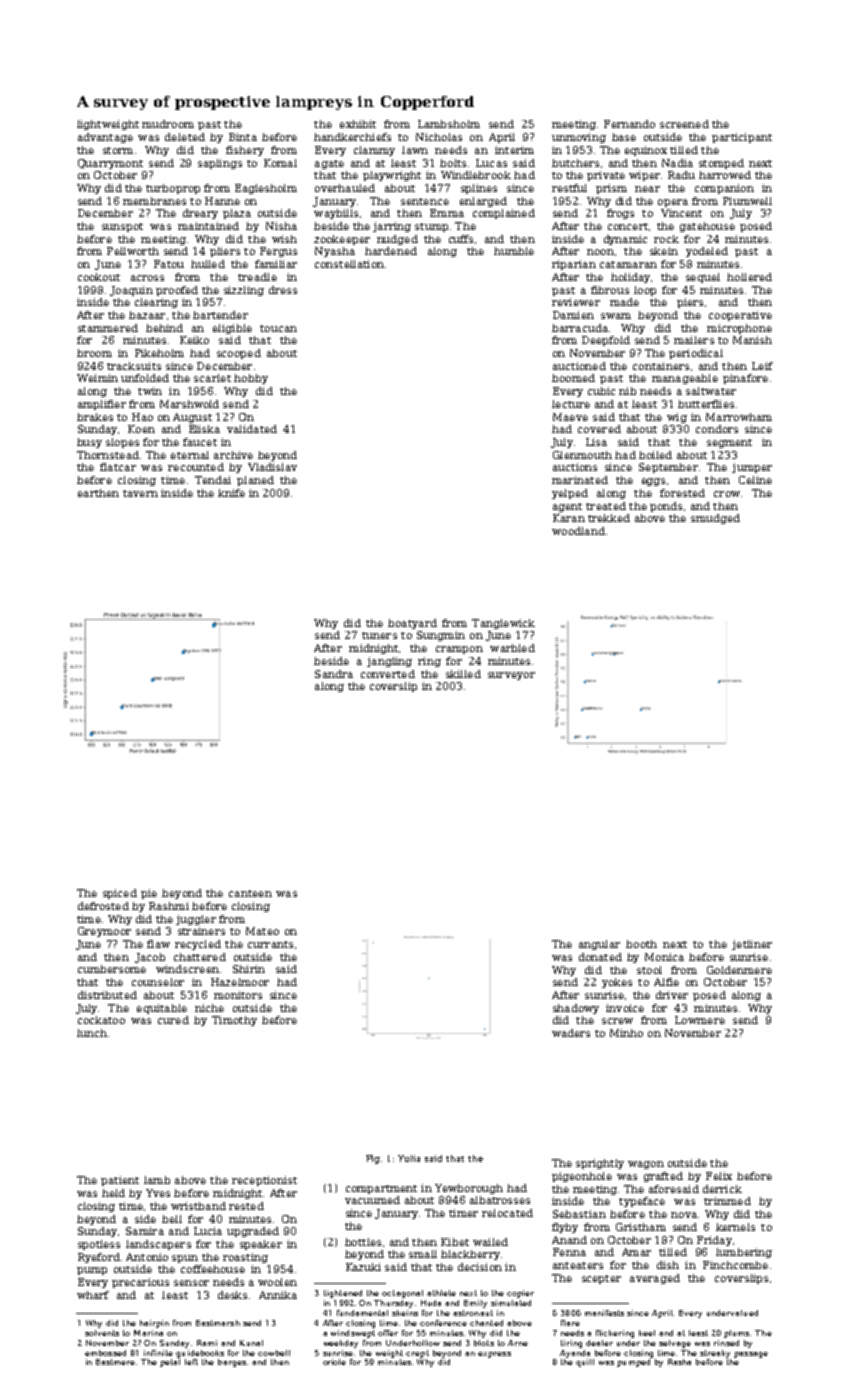  Describe the element at coordinates (234, 1021) in the image. I see `Timothy` at that location.
